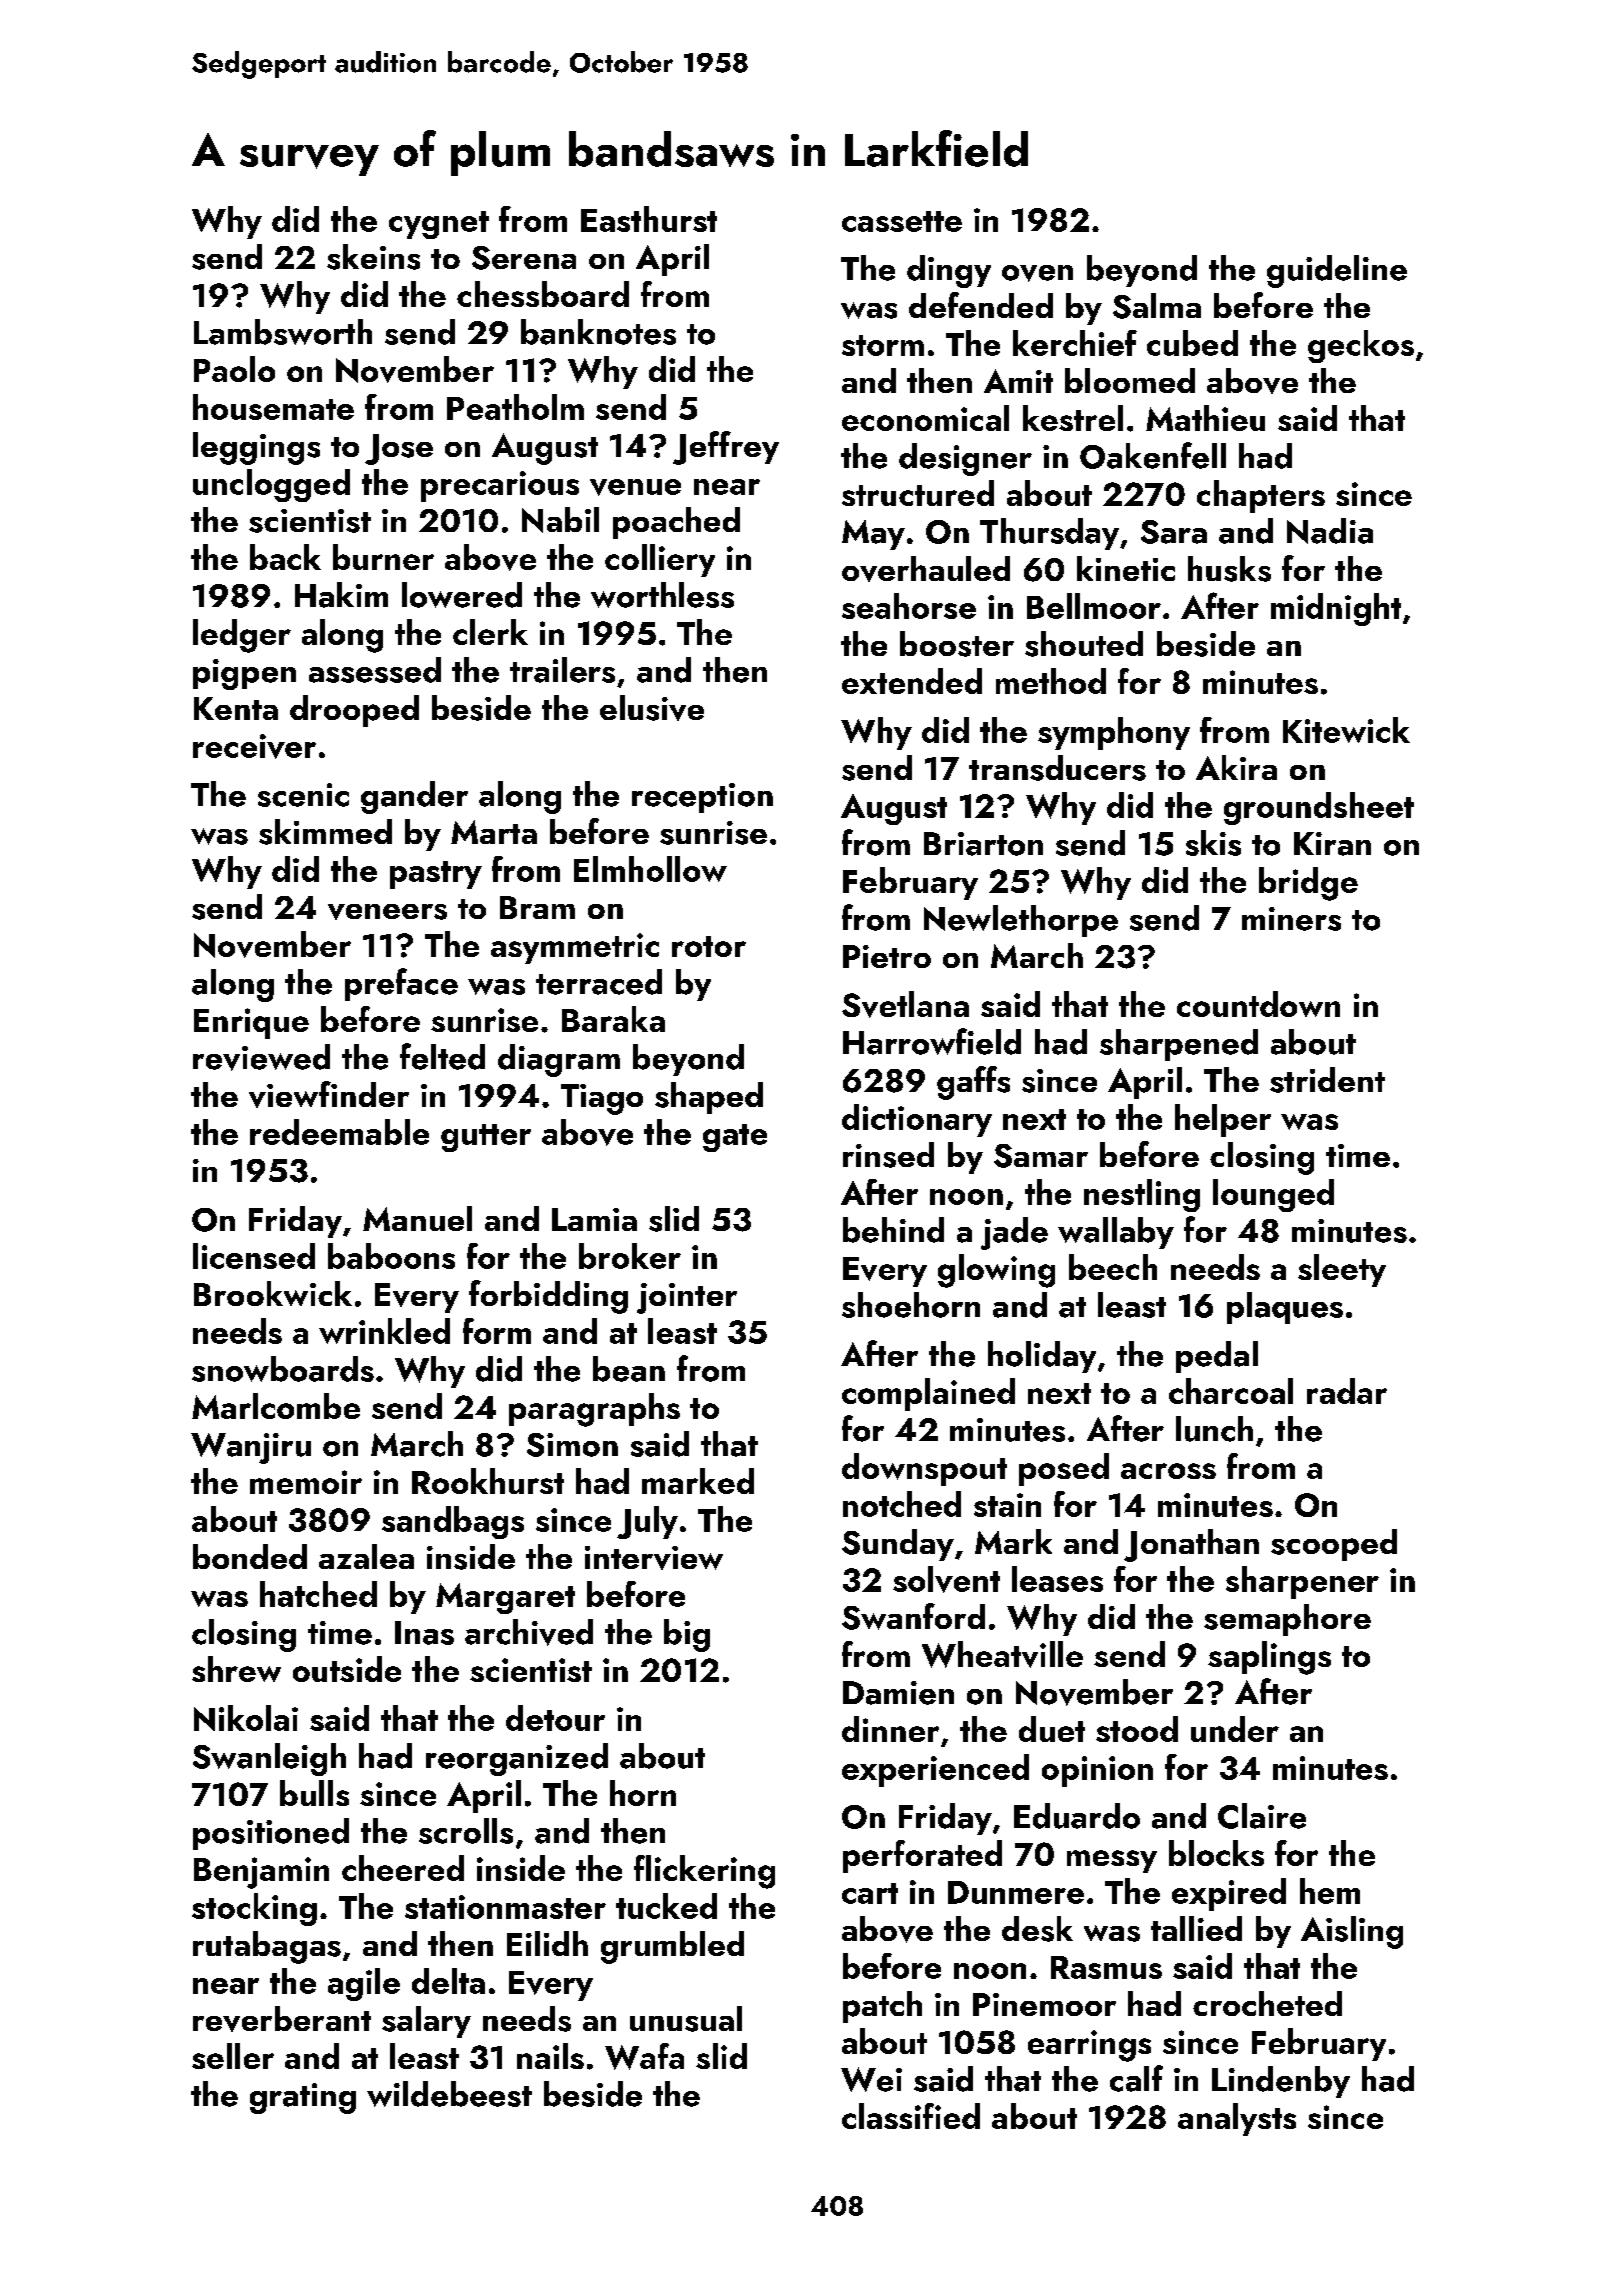 The image size is (1620, 2292). Describe the element at coordinates (928, 1394) in the page. I see `complained` at that location.
